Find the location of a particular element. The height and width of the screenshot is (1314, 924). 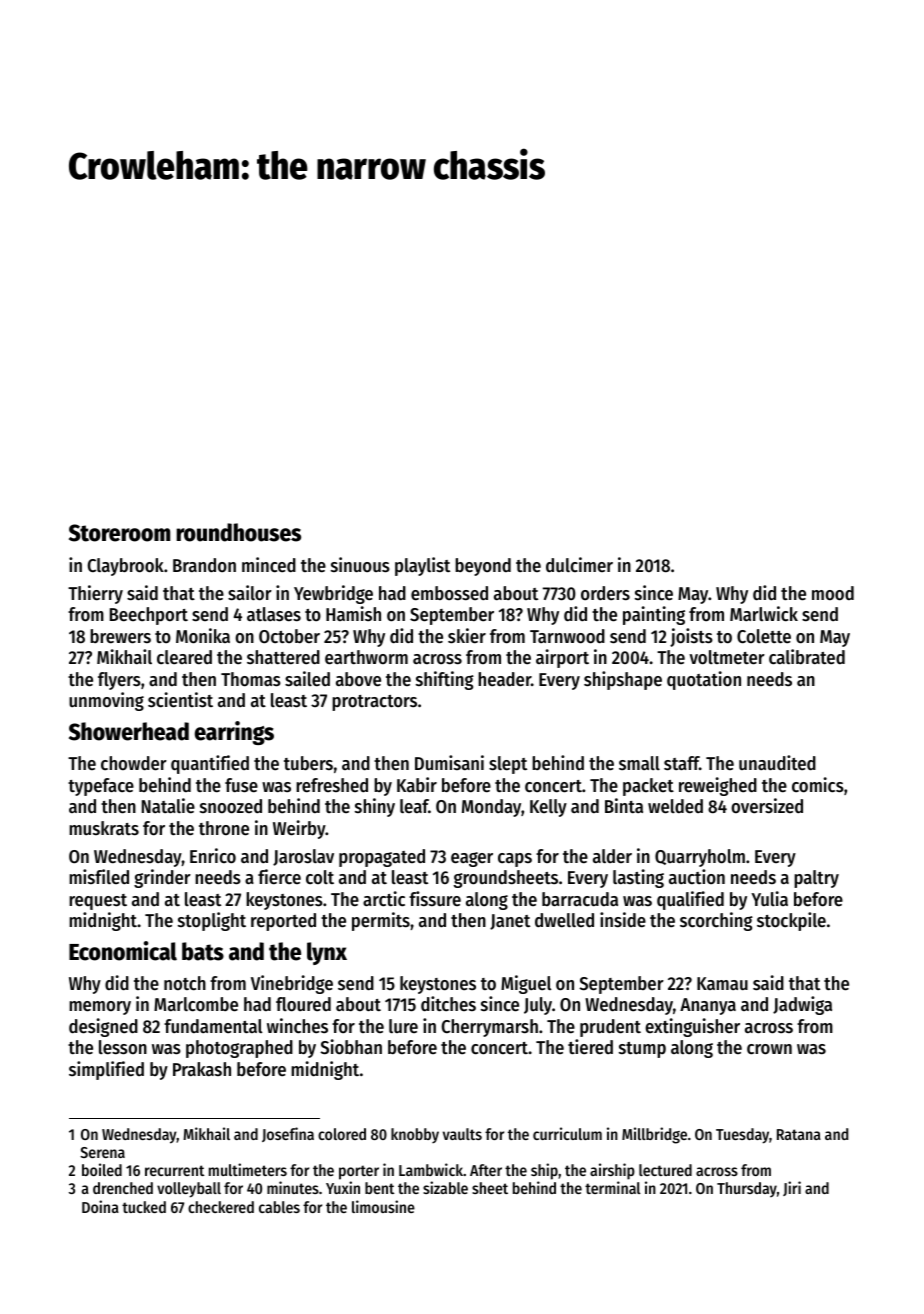

Quarryholm is located at coordinates (700, 858).
